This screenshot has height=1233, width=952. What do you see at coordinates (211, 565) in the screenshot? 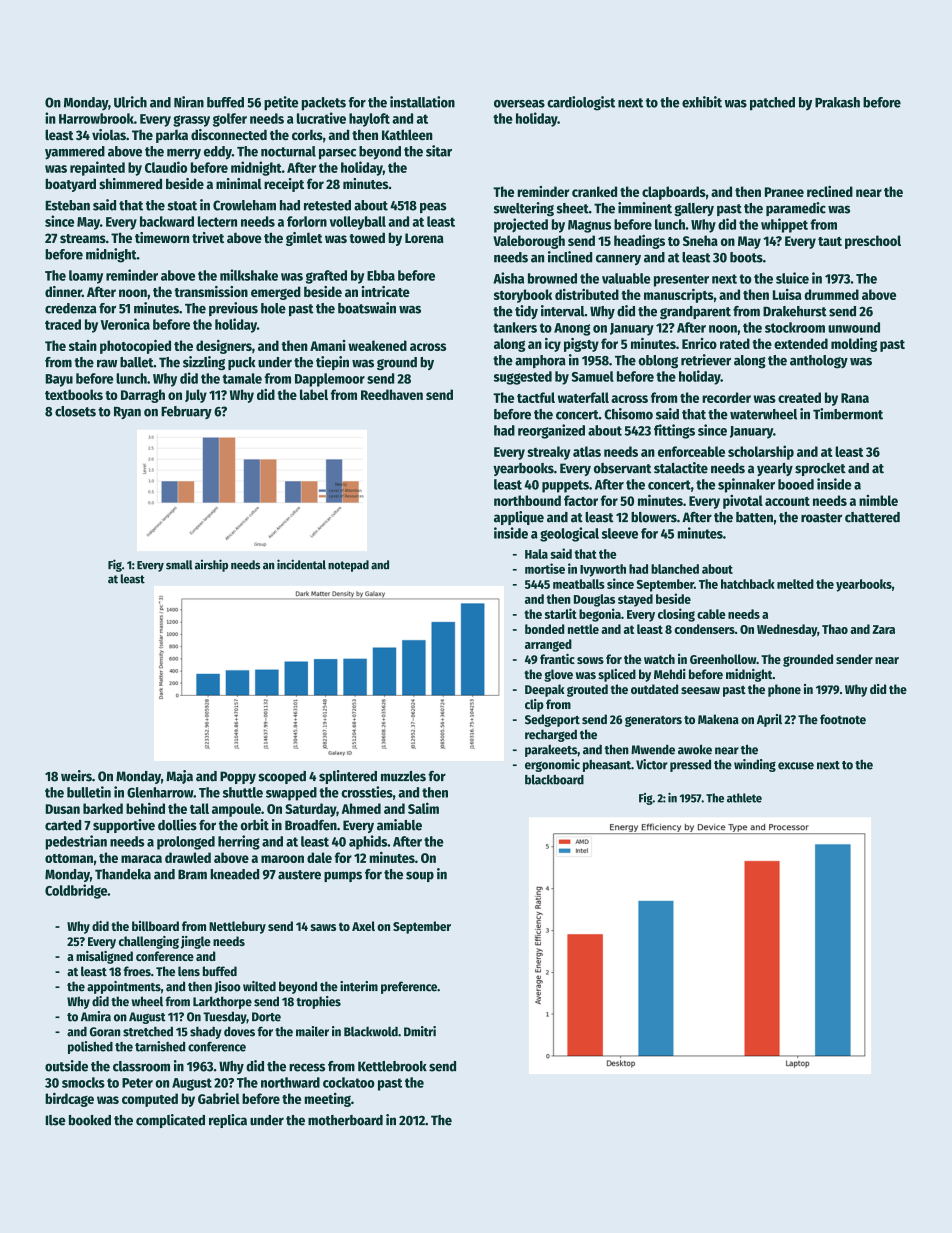
I see `airship` at bounding box center [211, 565].
